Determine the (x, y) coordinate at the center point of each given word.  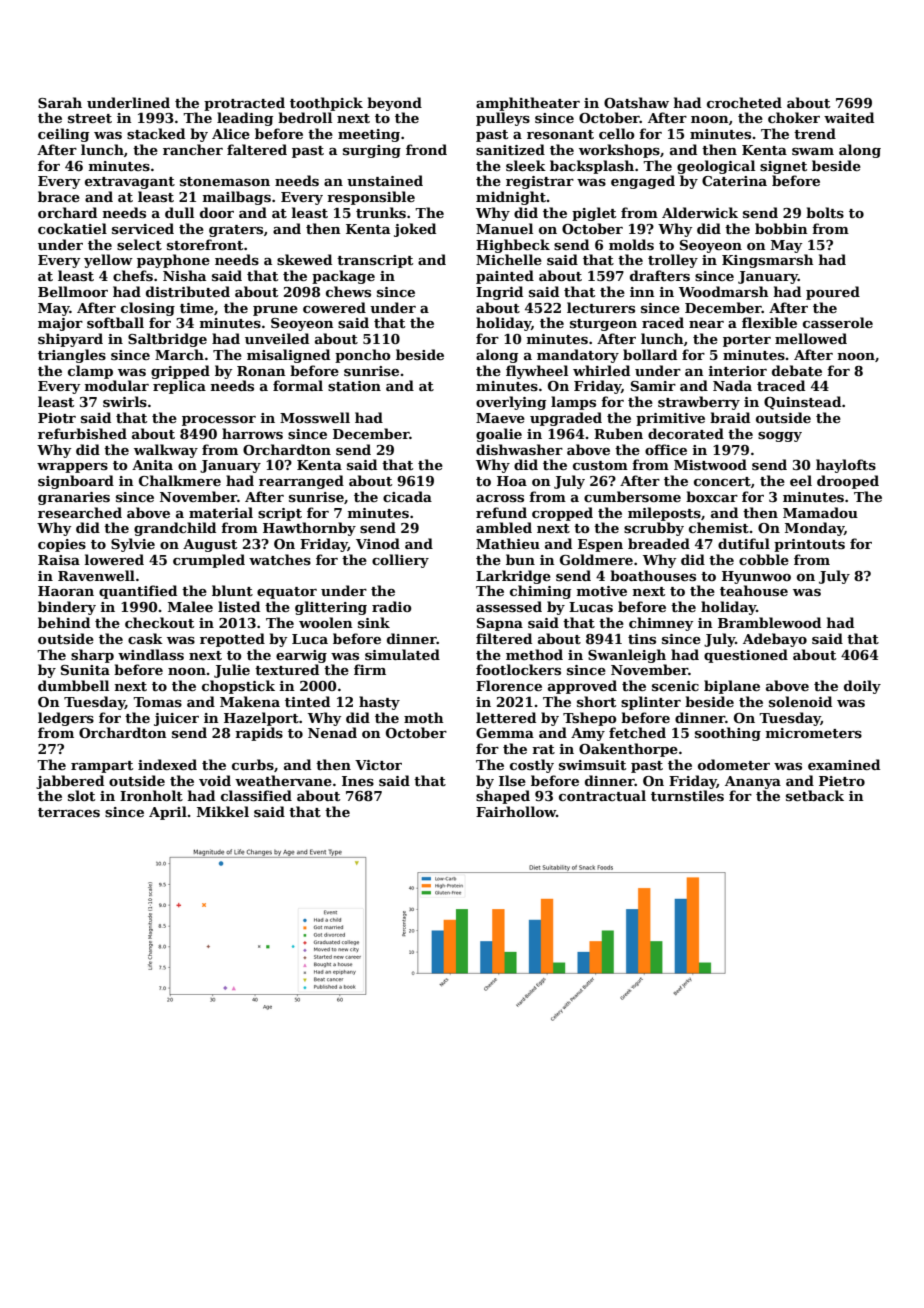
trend (815, 133)
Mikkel (223, 811)
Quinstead (802, 403)
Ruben (618, 433)
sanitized (510, 149)
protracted (244, 104)
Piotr (57, 418)
